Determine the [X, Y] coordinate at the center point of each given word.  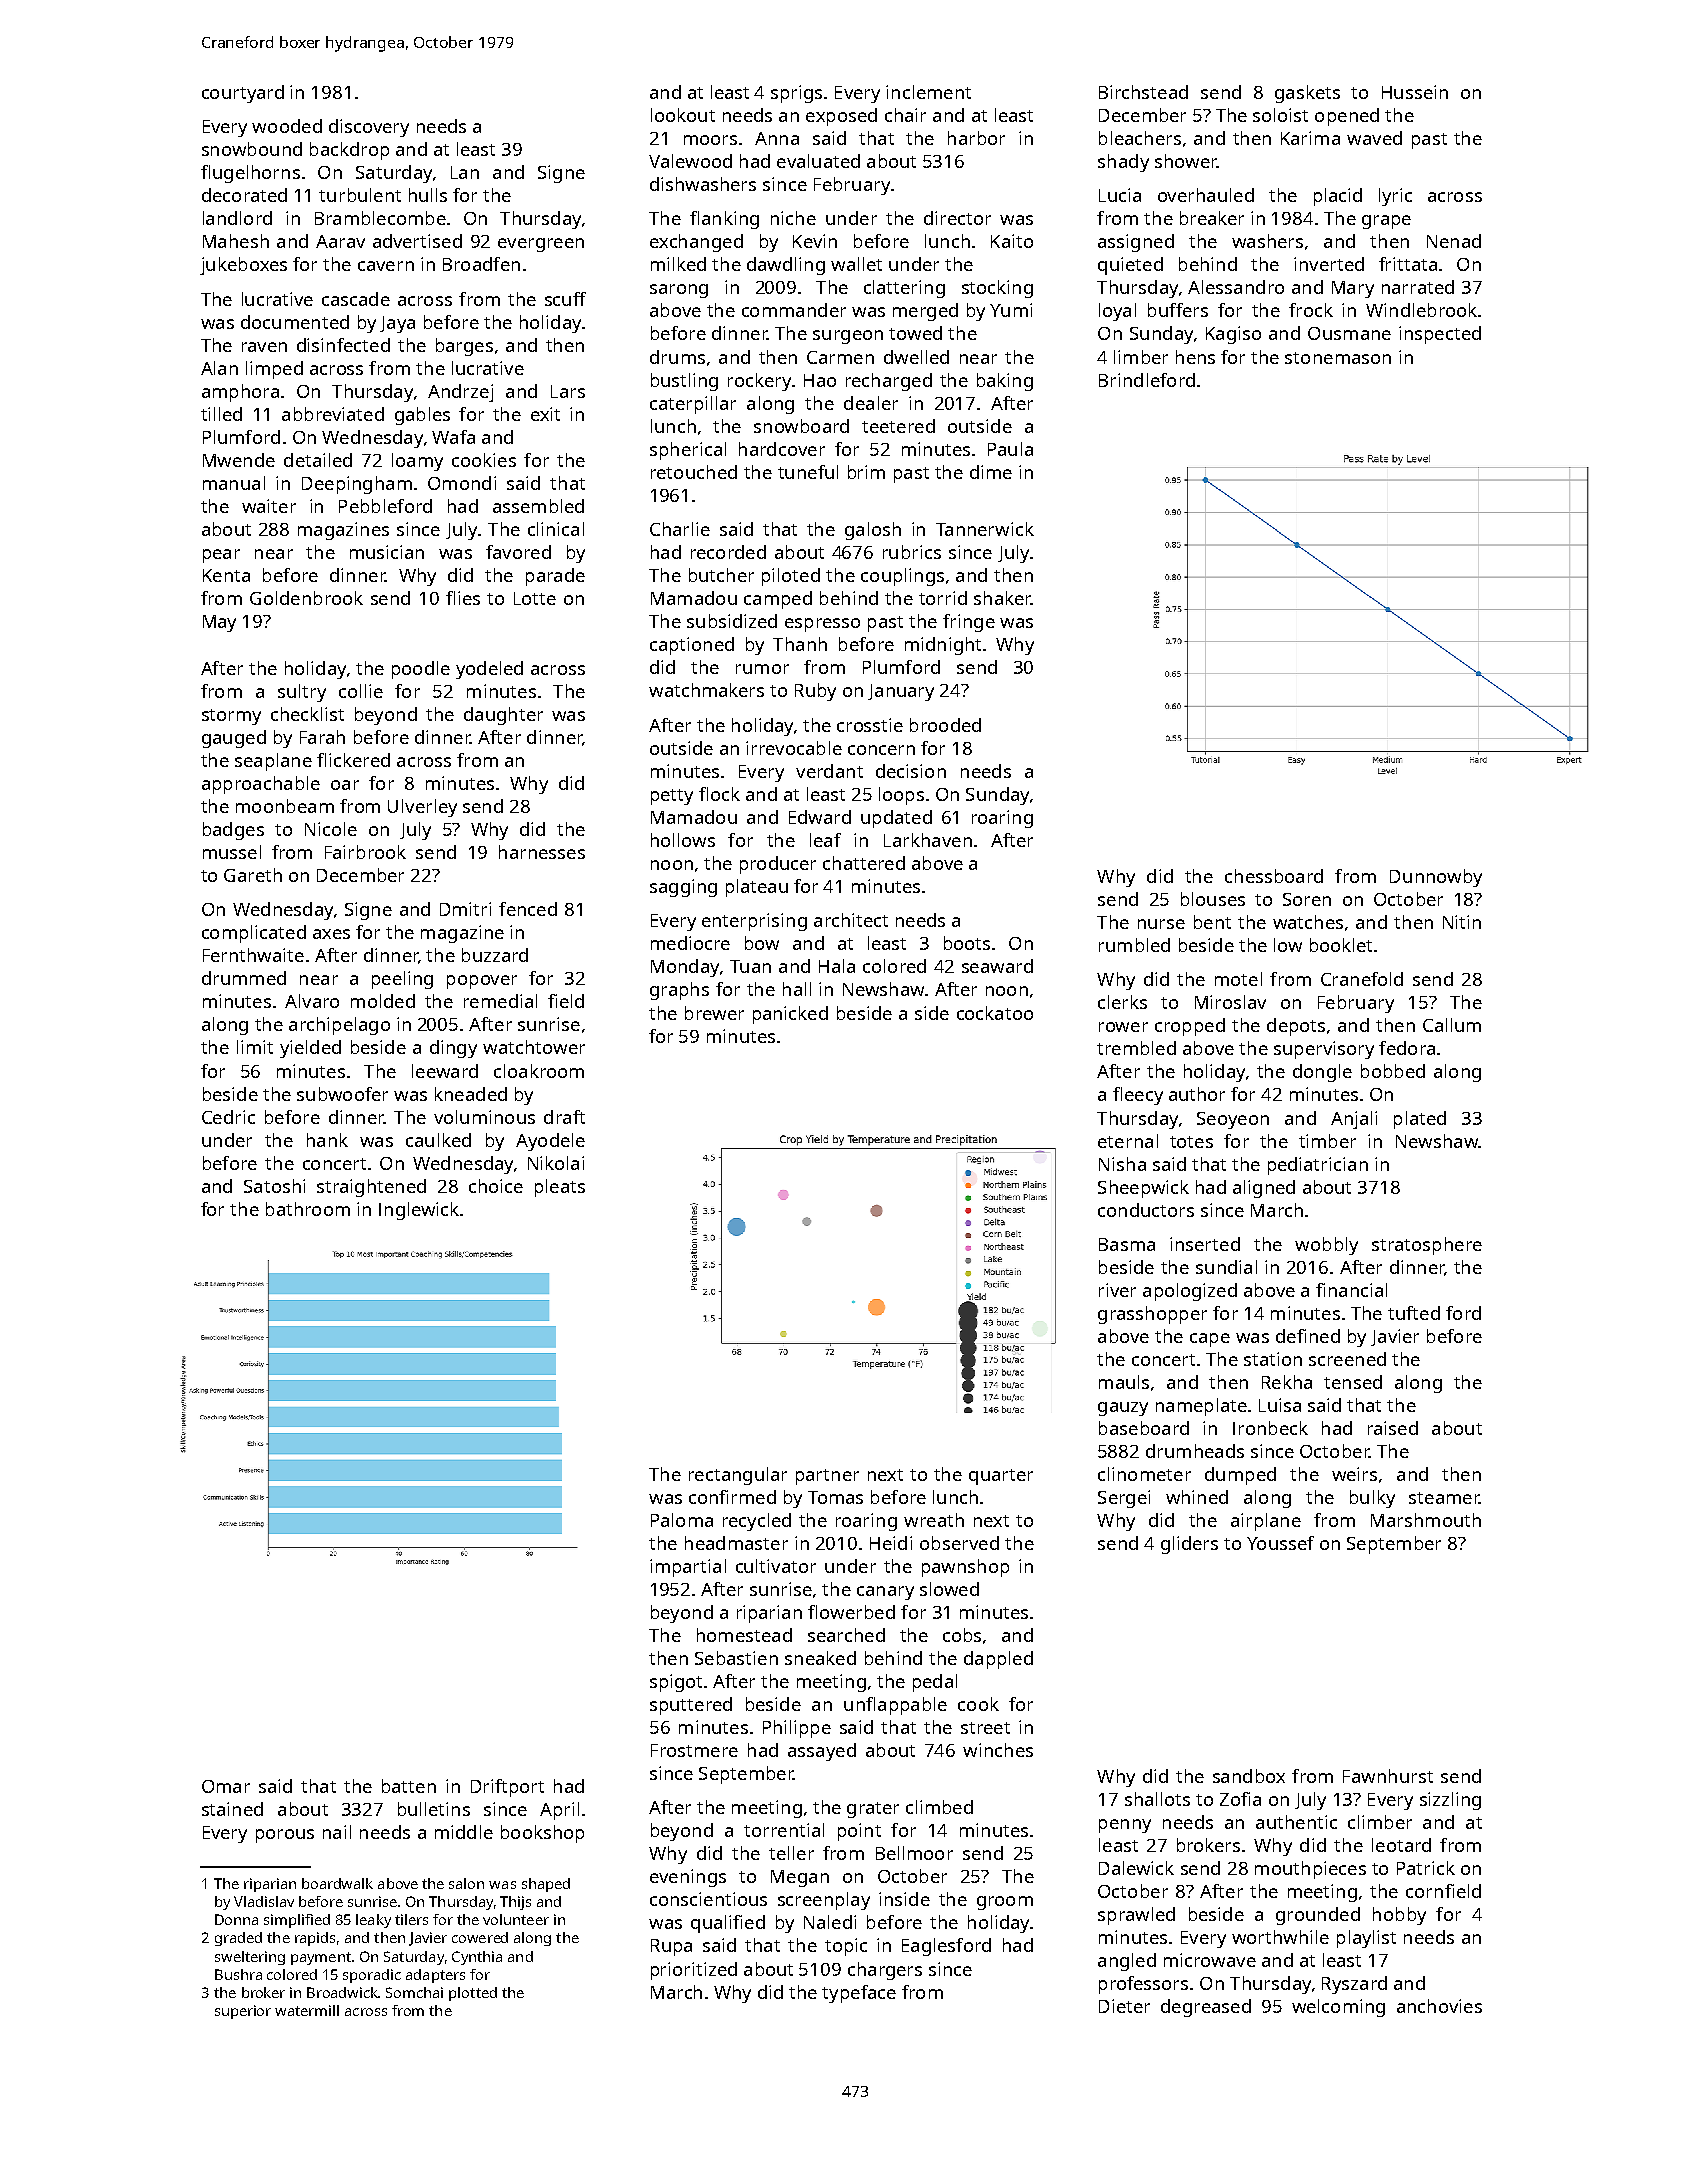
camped [778, 600]
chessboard [1274, 876]
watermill [307, 2010]
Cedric [228, 1117]
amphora [240, 393]
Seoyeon [1233, 1120]
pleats [560, 1188]
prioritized [694, 1971]
